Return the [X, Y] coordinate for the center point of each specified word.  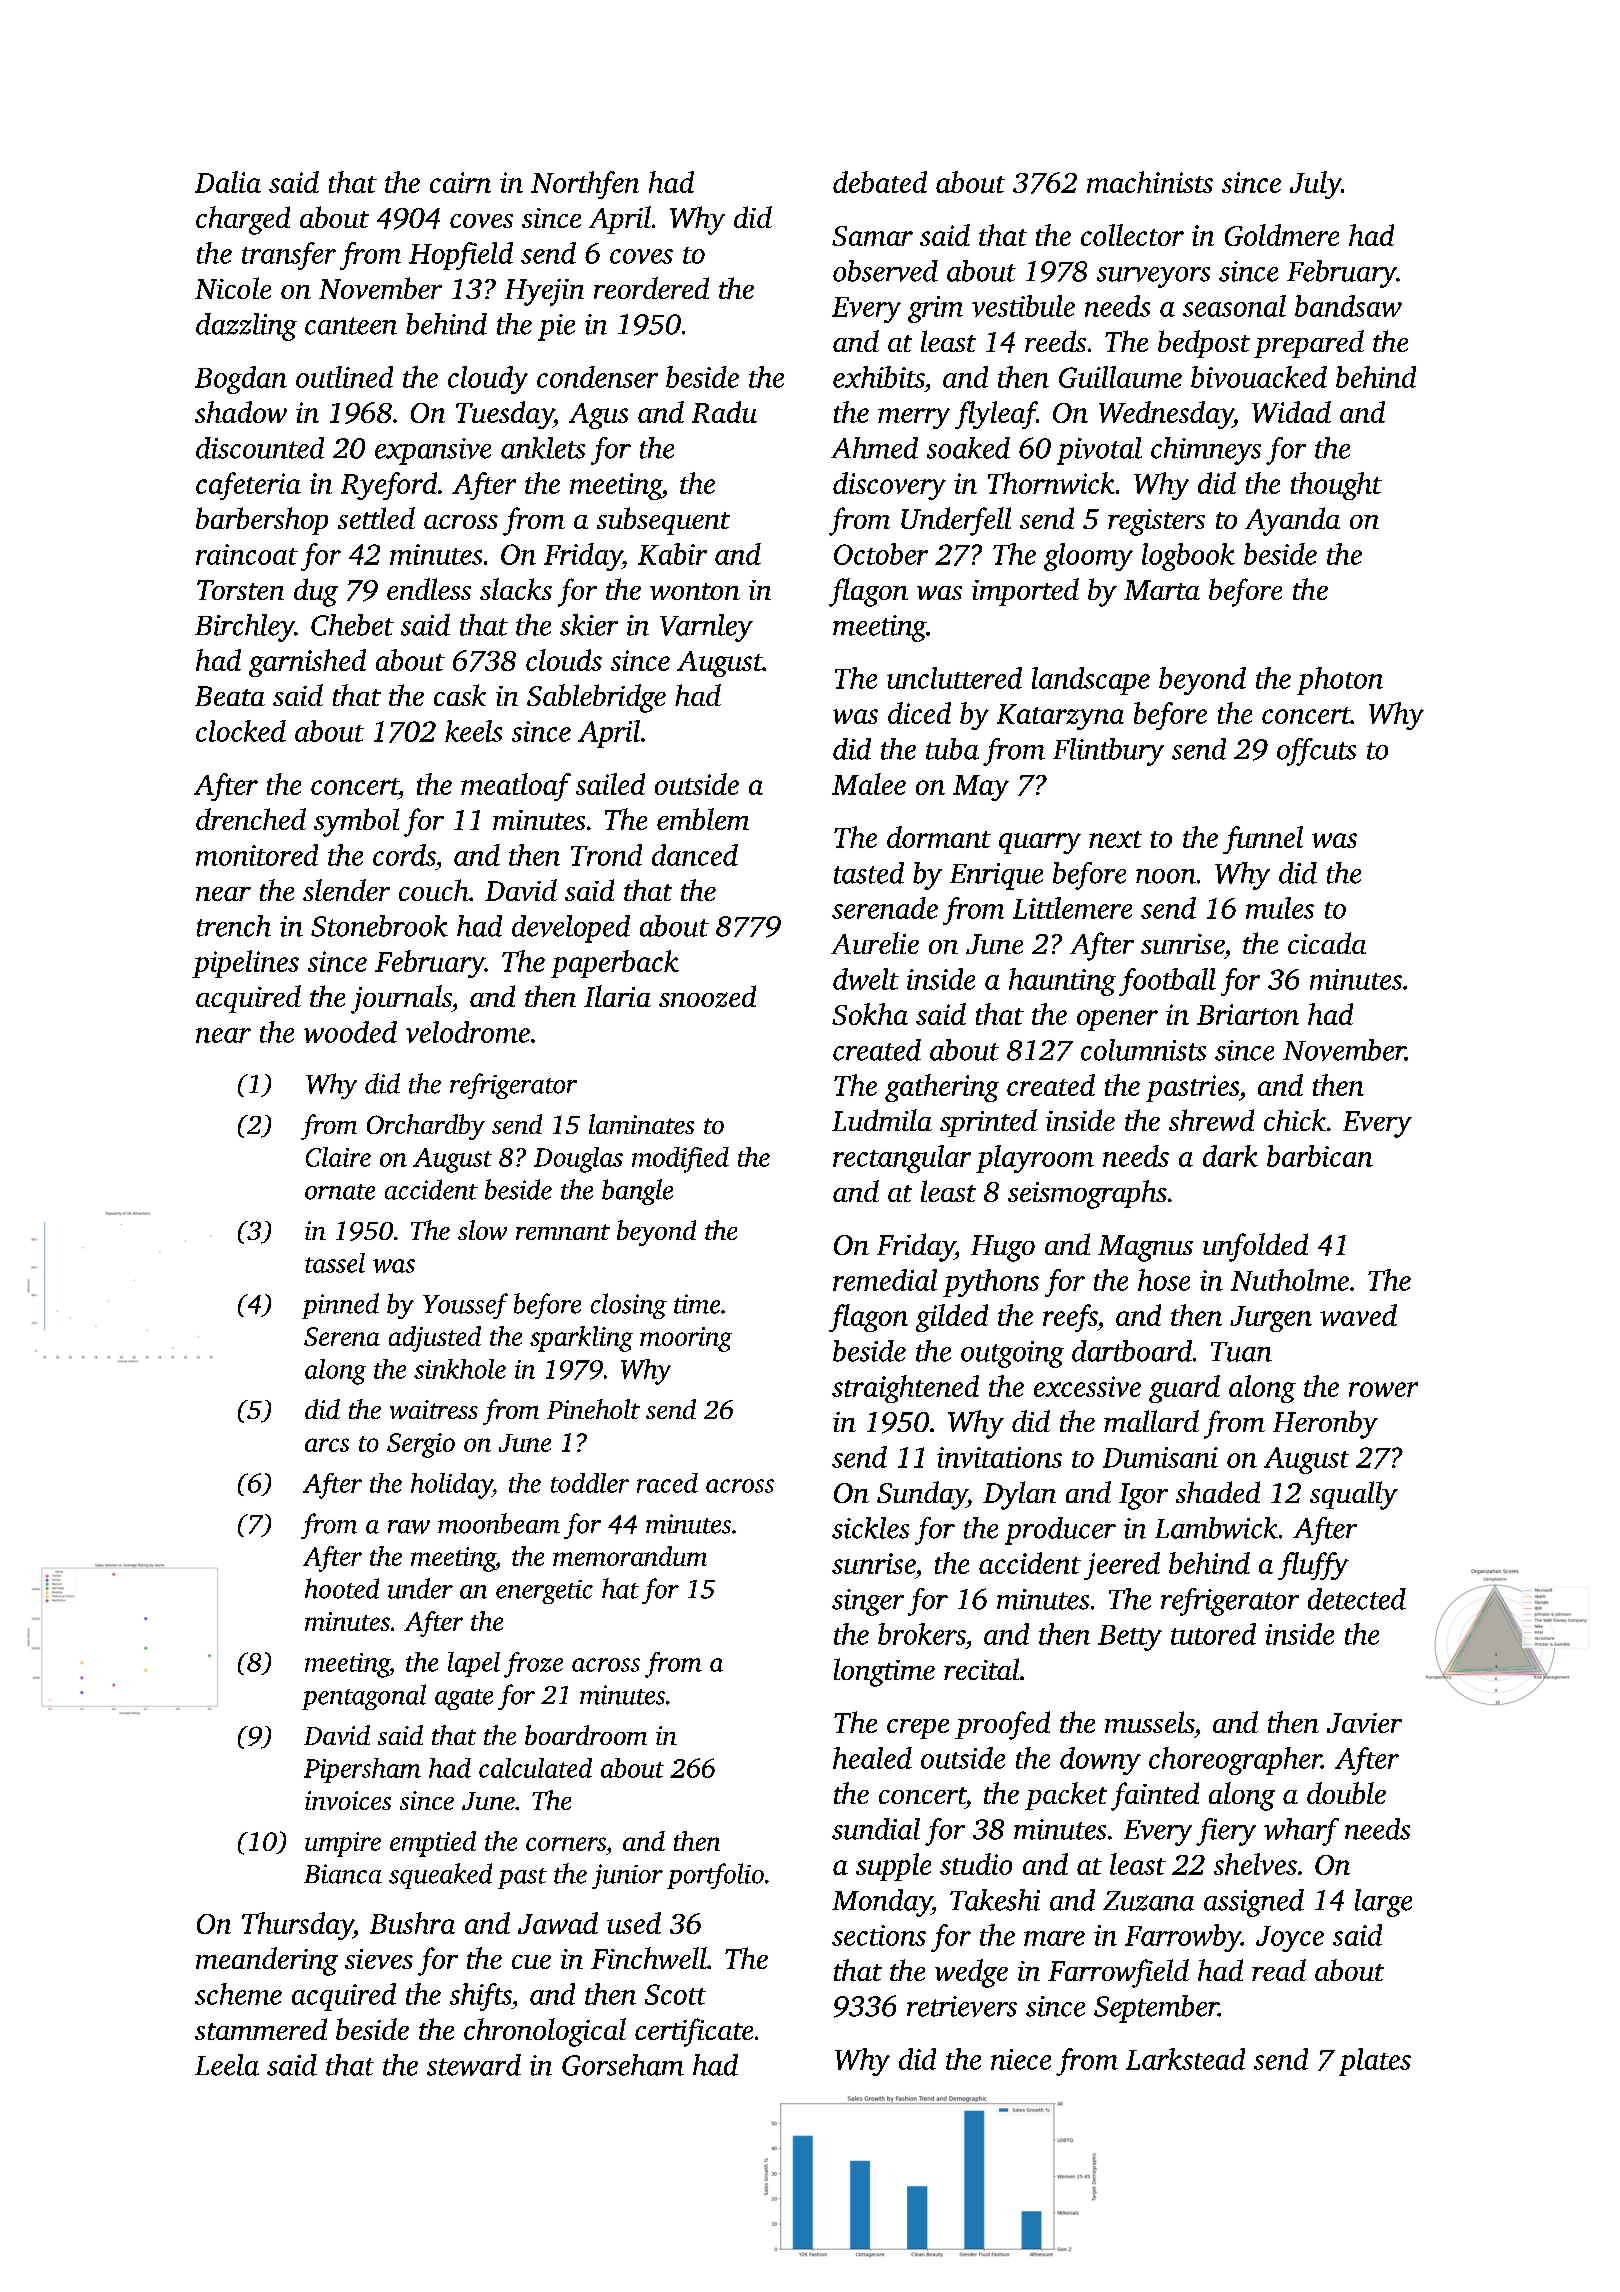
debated [880, 182]
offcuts [1316, 752]
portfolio [715, 1876]
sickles [870, 1528]
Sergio [421, 1445]
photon [1340, 681]
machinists [1150, 182]
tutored [1213, 1634]
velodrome [468, 1032]
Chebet [352, 625]
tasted [869, 873]
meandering [267, 1961]
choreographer [1235, 1761]
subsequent [663, 521]
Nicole [233, 288]
